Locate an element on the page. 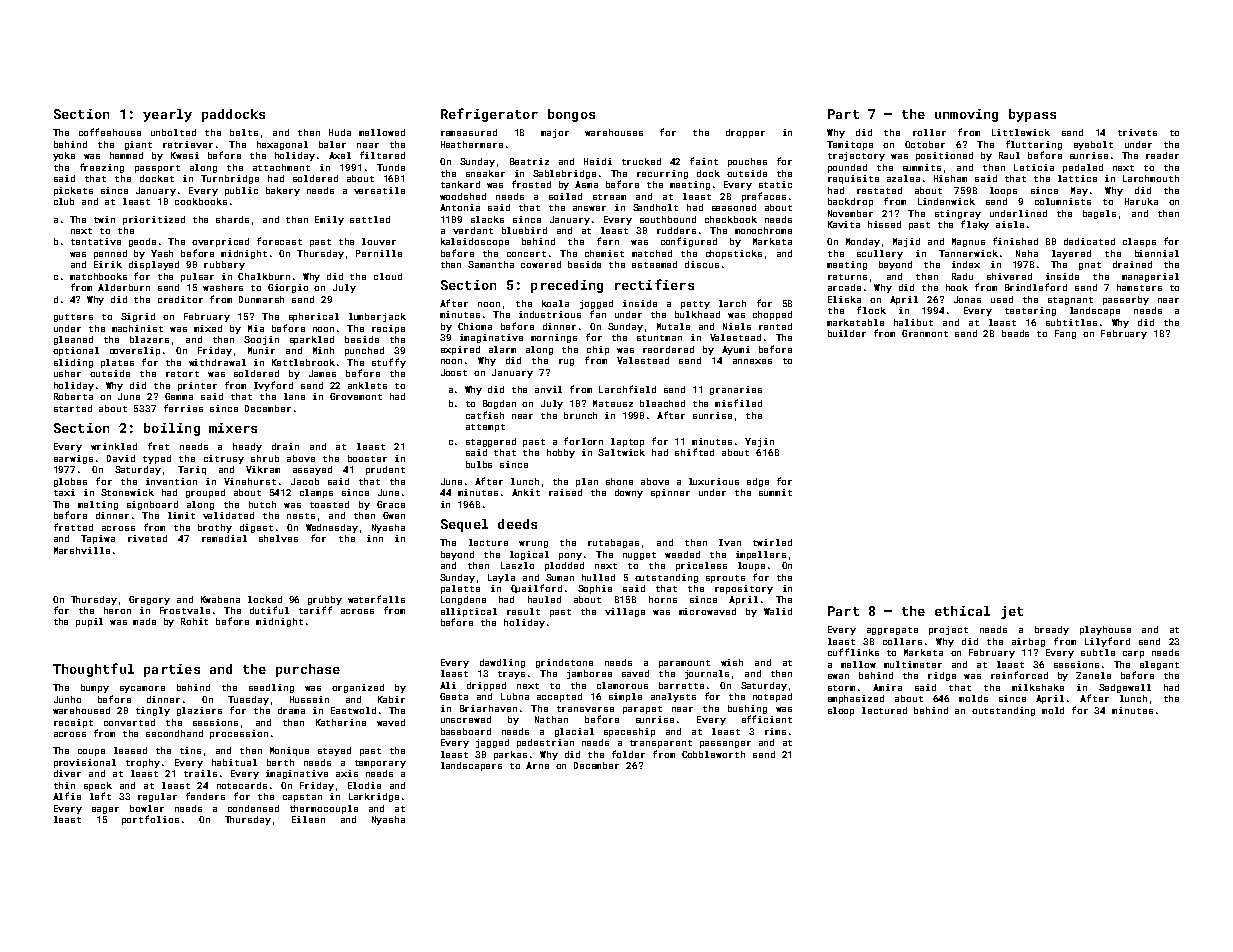 Image resolution: width=1233 pixels, height=952 pixels. receipt is located at coordinates (73, 723).
